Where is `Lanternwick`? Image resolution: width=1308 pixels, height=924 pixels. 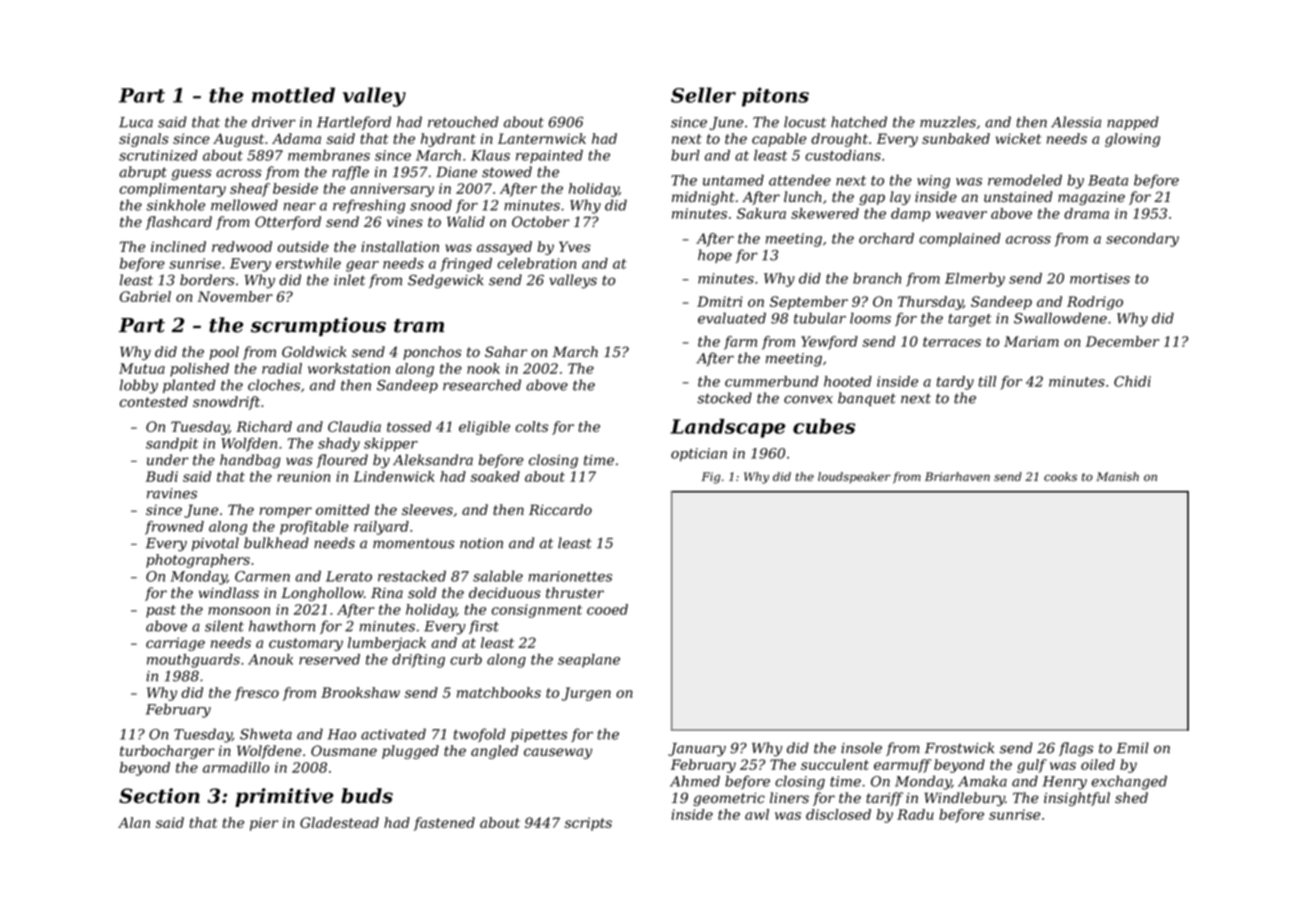
Lanternwick is located at coordinates (542, 138).
